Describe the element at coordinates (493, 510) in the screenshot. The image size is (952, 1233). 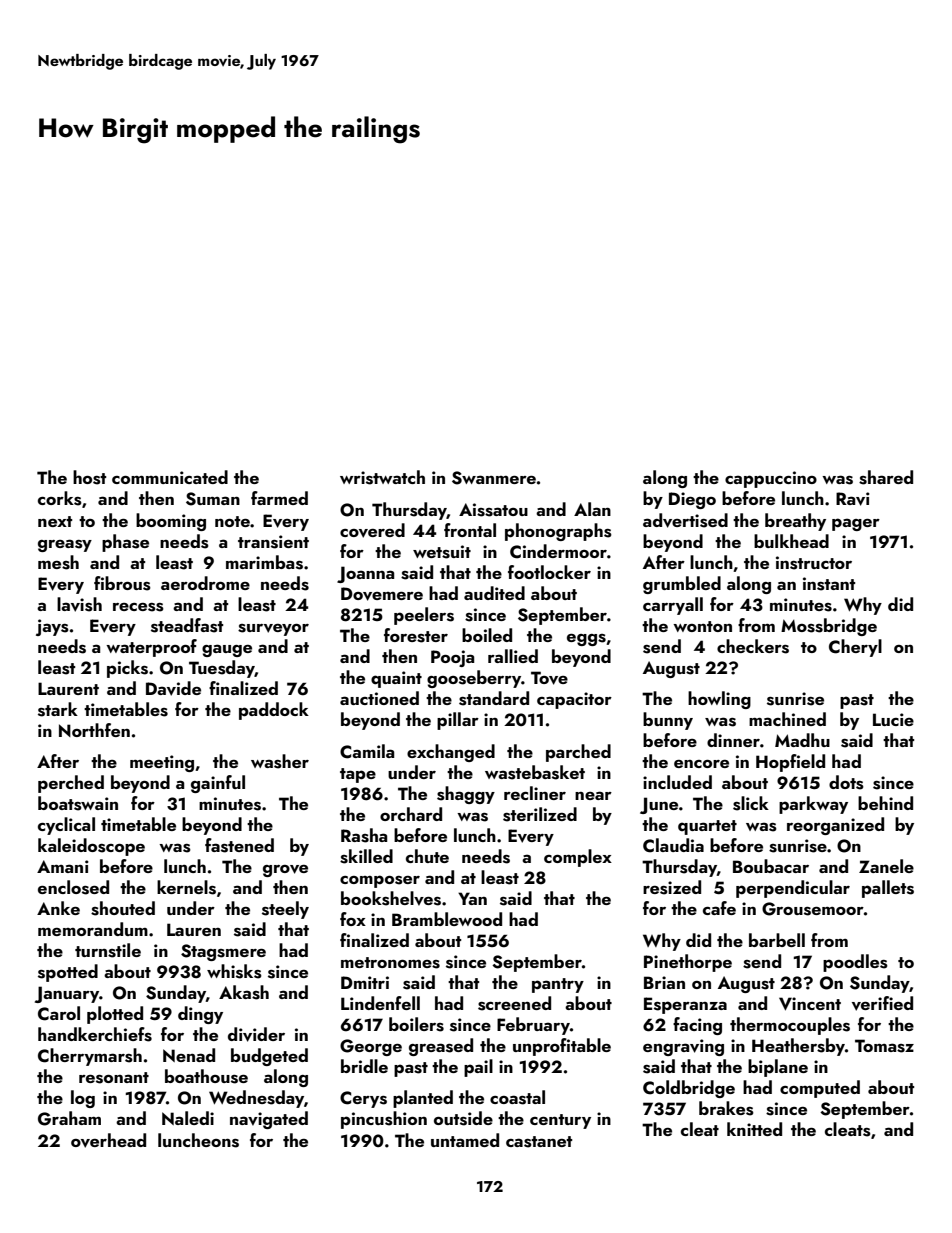
I see `Aissatou` at that location.
